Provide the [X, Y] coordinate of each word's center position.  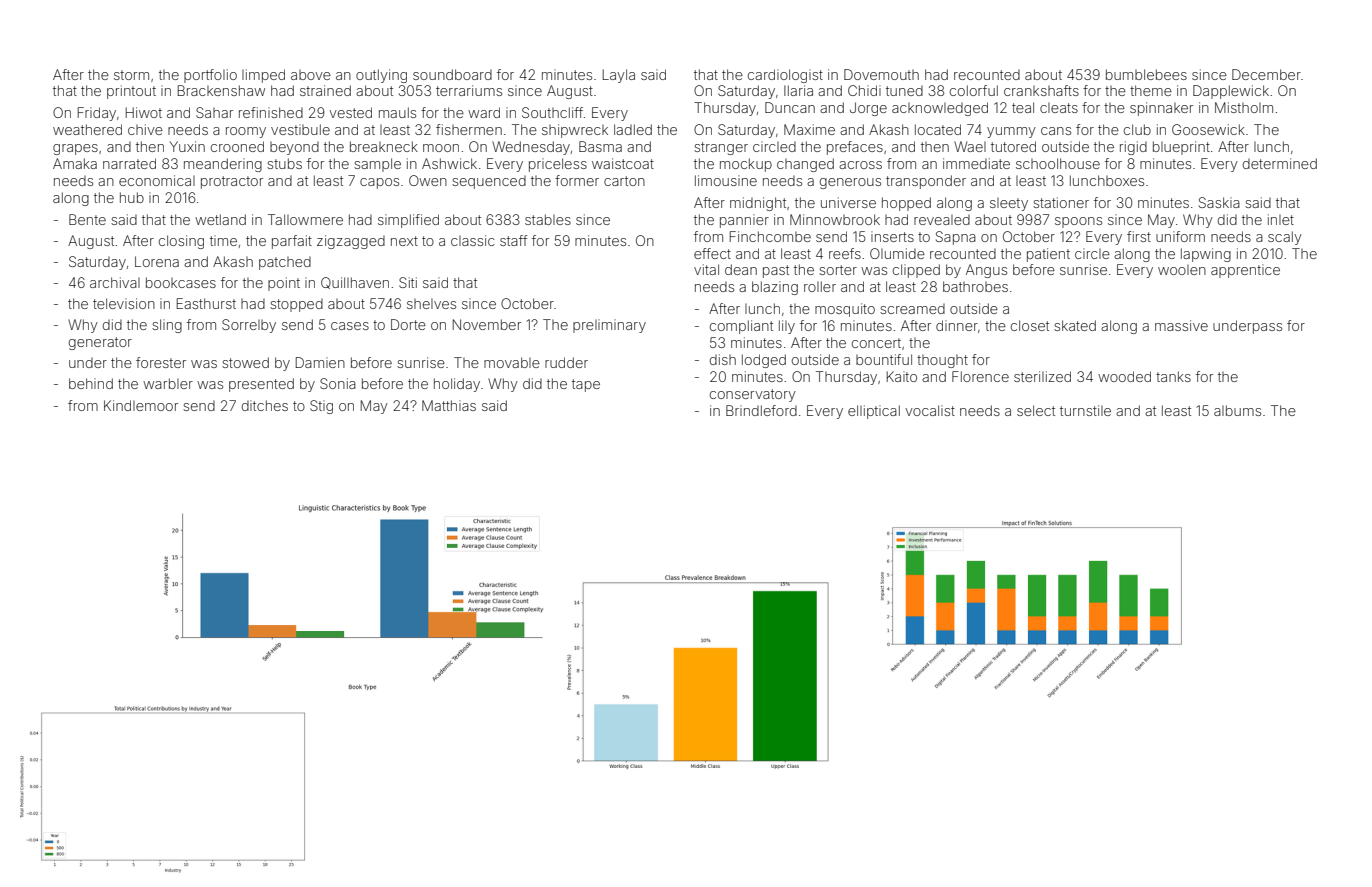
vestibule [300, 129]
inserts [892, 236]
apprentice [1245, 271]
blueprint [1181, 148]
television [124, 303]
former [577, 180]
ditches [265, 405]
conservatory [753, 395]
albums [1237, 410]
